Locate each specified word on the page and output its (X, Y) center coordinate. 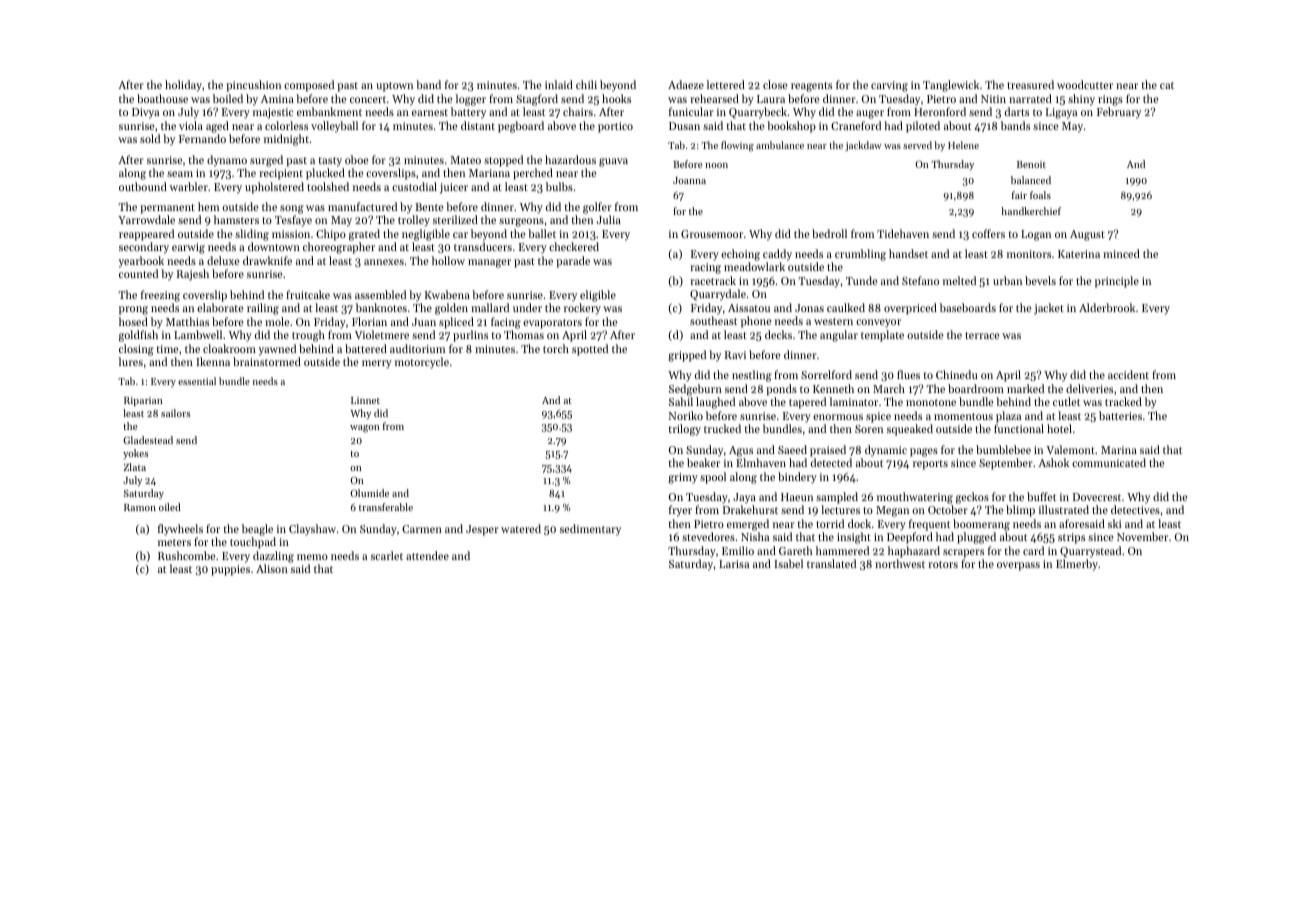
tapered (807, 403)
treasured (1030, 84)
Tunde (862, 280)
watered (521, 528)
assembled (380, 294)
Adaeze (686, 84)
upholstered (274, 188)
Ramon (140, 507)
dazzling (273, 557)
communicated (1109, 462)
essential (197, 381)
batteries (1120, 415)
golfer (597, 208)
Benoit (1031, 164)
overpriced (910, 309)
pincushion (253, 86)
